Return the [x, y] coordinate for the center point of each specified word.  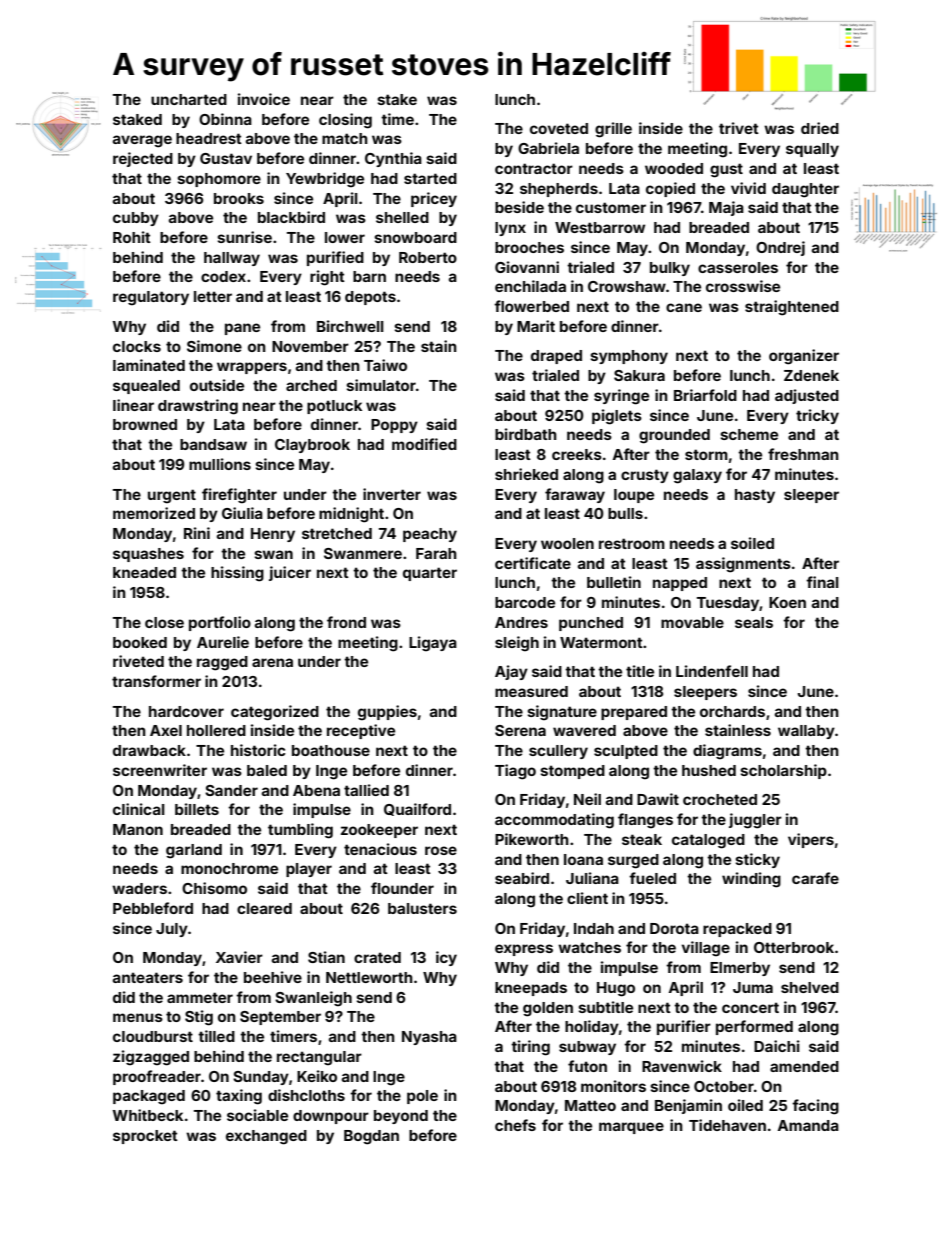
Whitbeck [147, 1115]
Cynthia [393, 159]
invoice [264, 99]
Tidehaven [727, 1125]
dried [820, 128]
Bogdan [371, 1137]
